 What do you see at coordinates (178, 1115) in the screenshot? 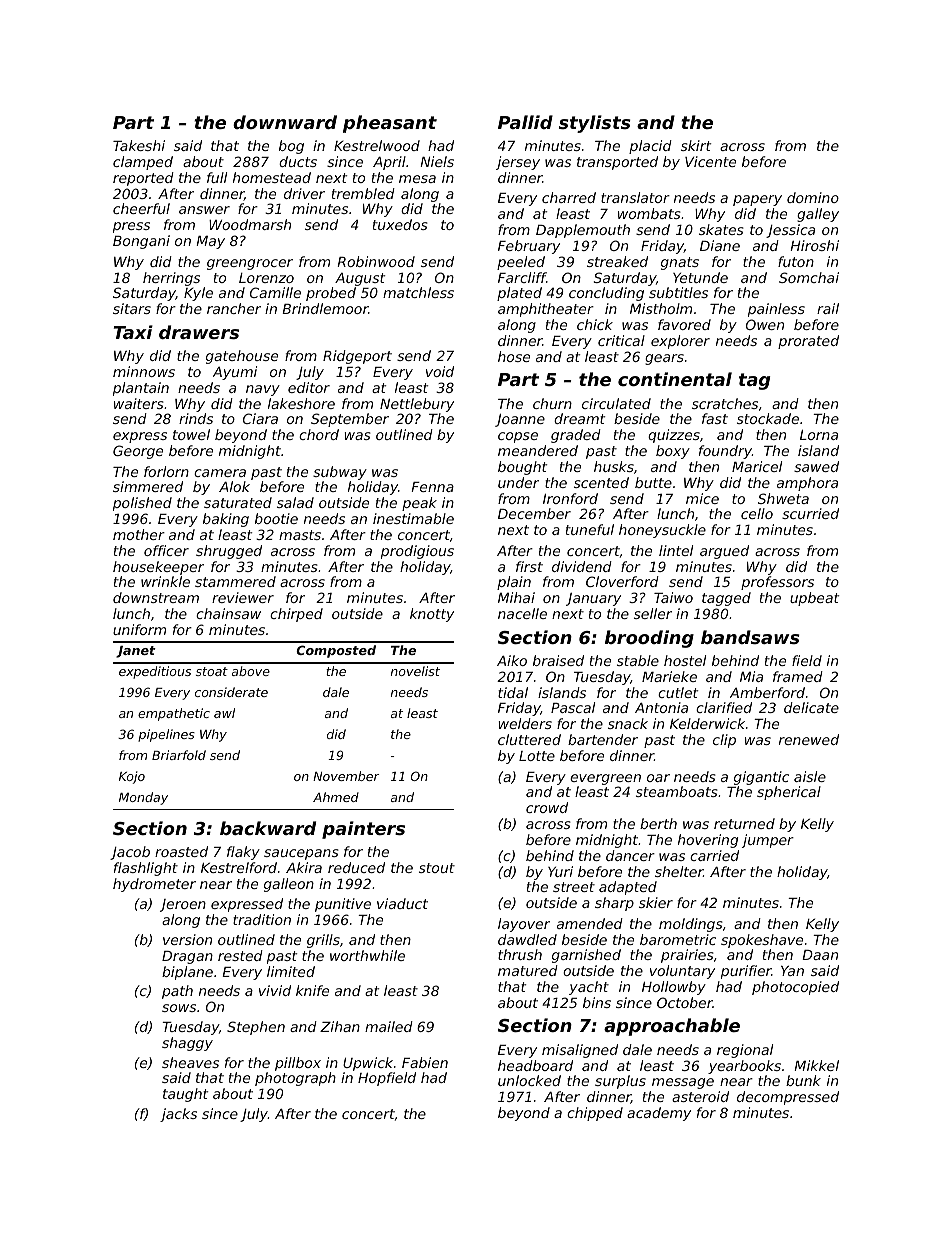
I see `jacks` at bounding box center [178, 1115].
